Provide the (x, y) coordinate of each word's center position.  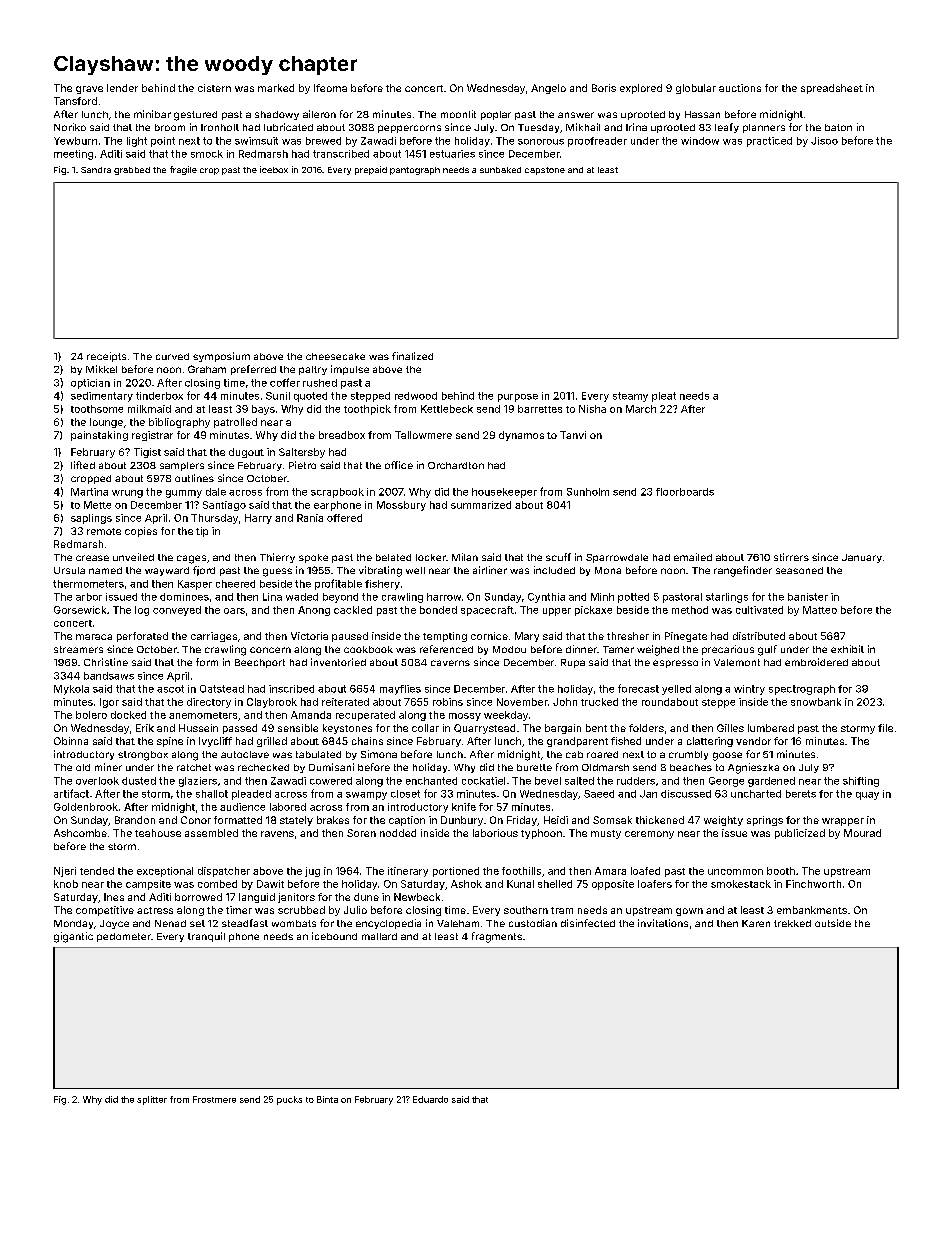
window (700, 141)
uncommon (735, 872)
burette (534, 767)
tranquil (206, 937)
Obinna (71, 741)
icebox (274, 169)
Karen (756, 923)
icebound (334, 936)
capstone (545, 171)
